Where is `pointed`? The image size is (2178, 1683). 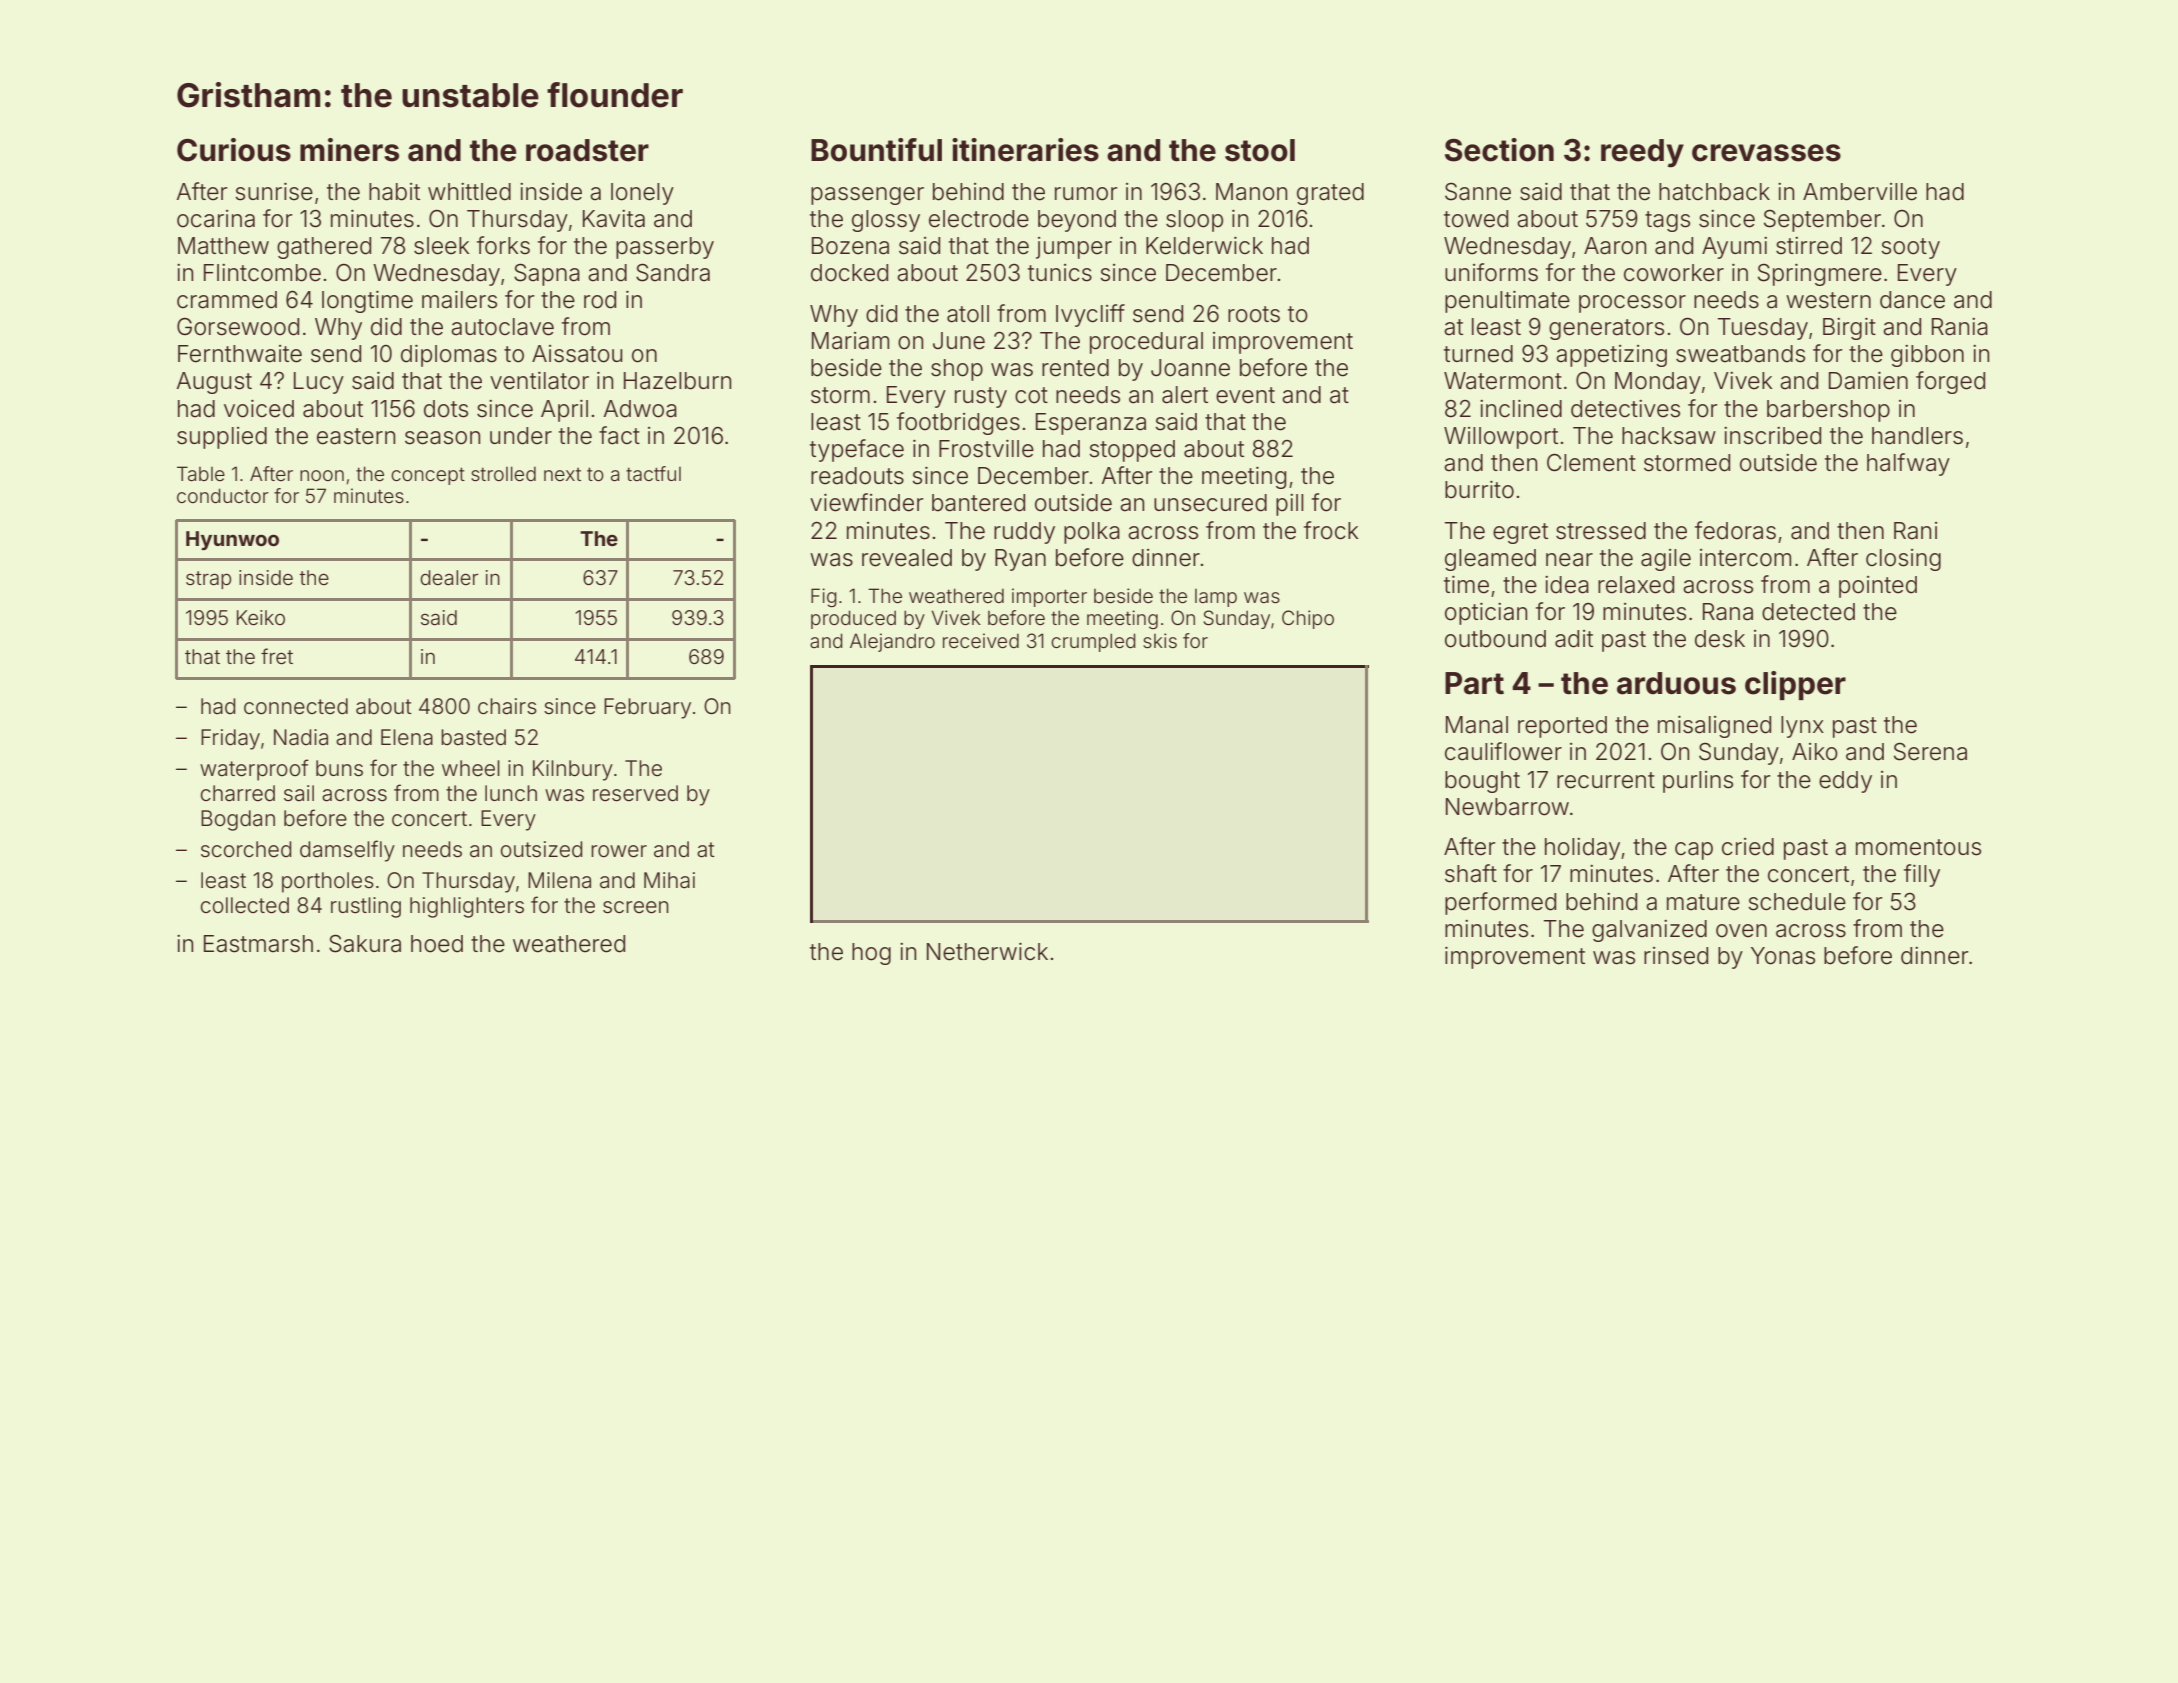
pointed is located at coordinates (1878, 587).
